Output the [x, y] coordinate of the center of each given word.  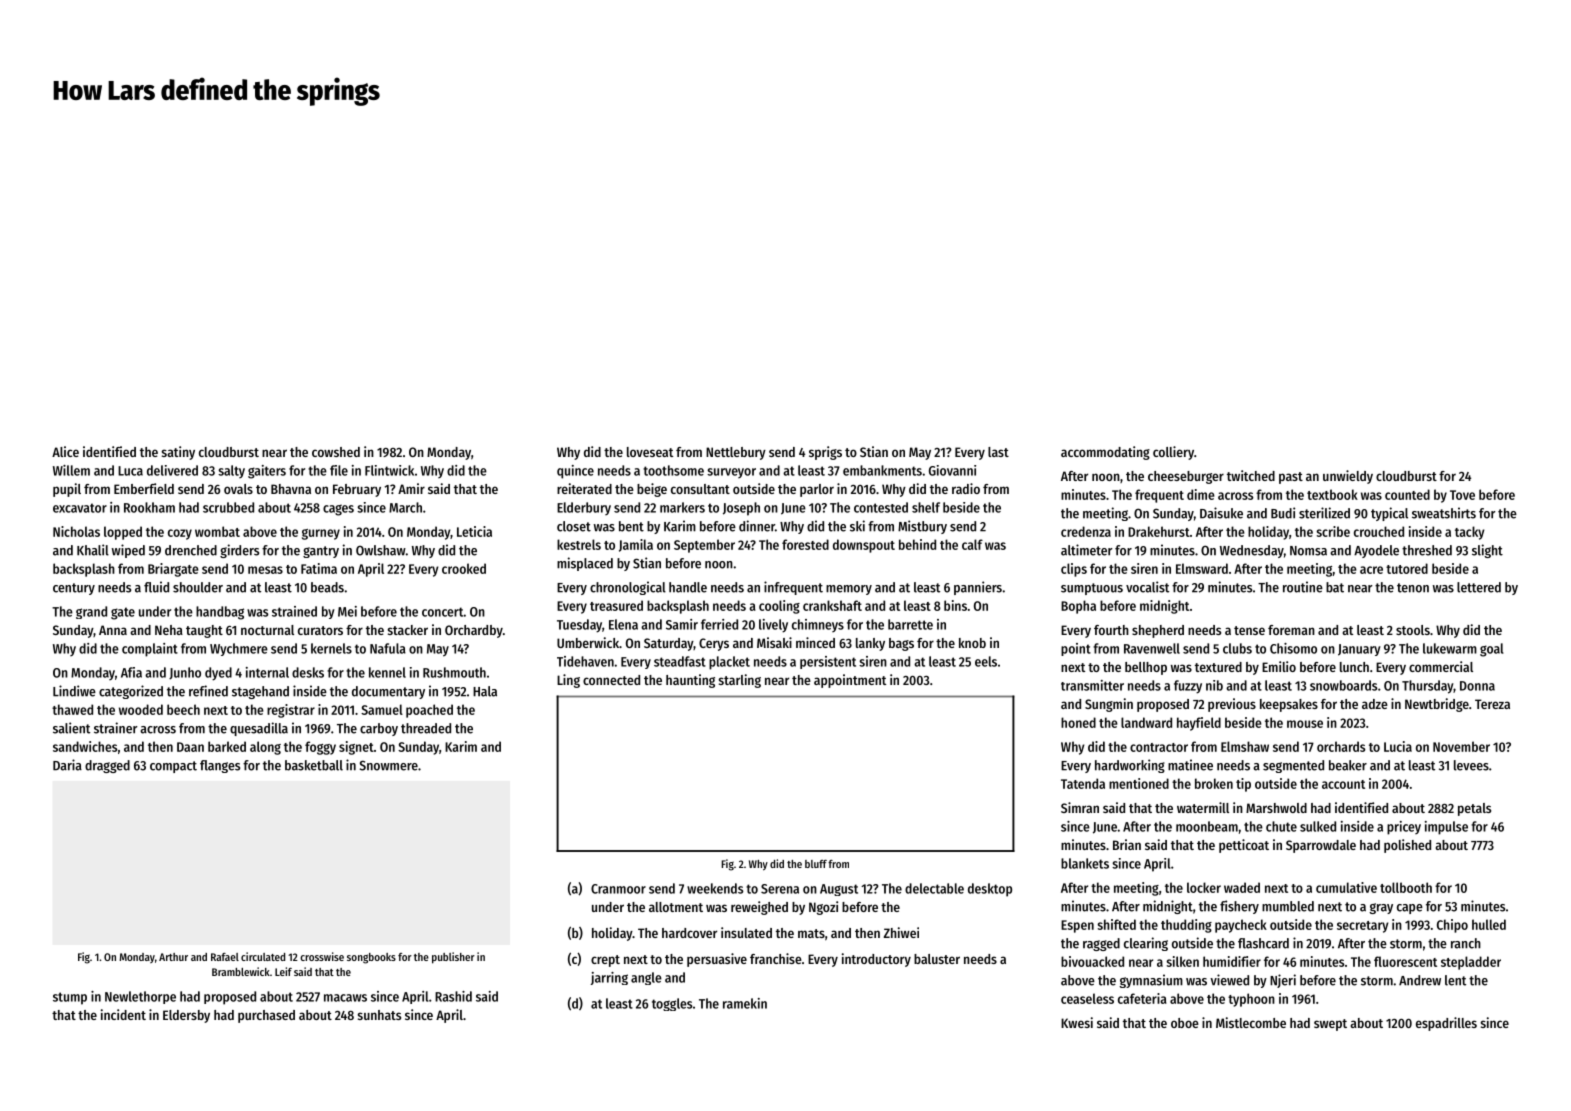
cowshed [336, 452]
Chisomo [1293, 648]
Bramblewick [241, 971]
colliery [1173, 453]
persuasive [717, 960]
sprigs [825, 453]
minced [815, 642]
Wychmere [239, 649]
